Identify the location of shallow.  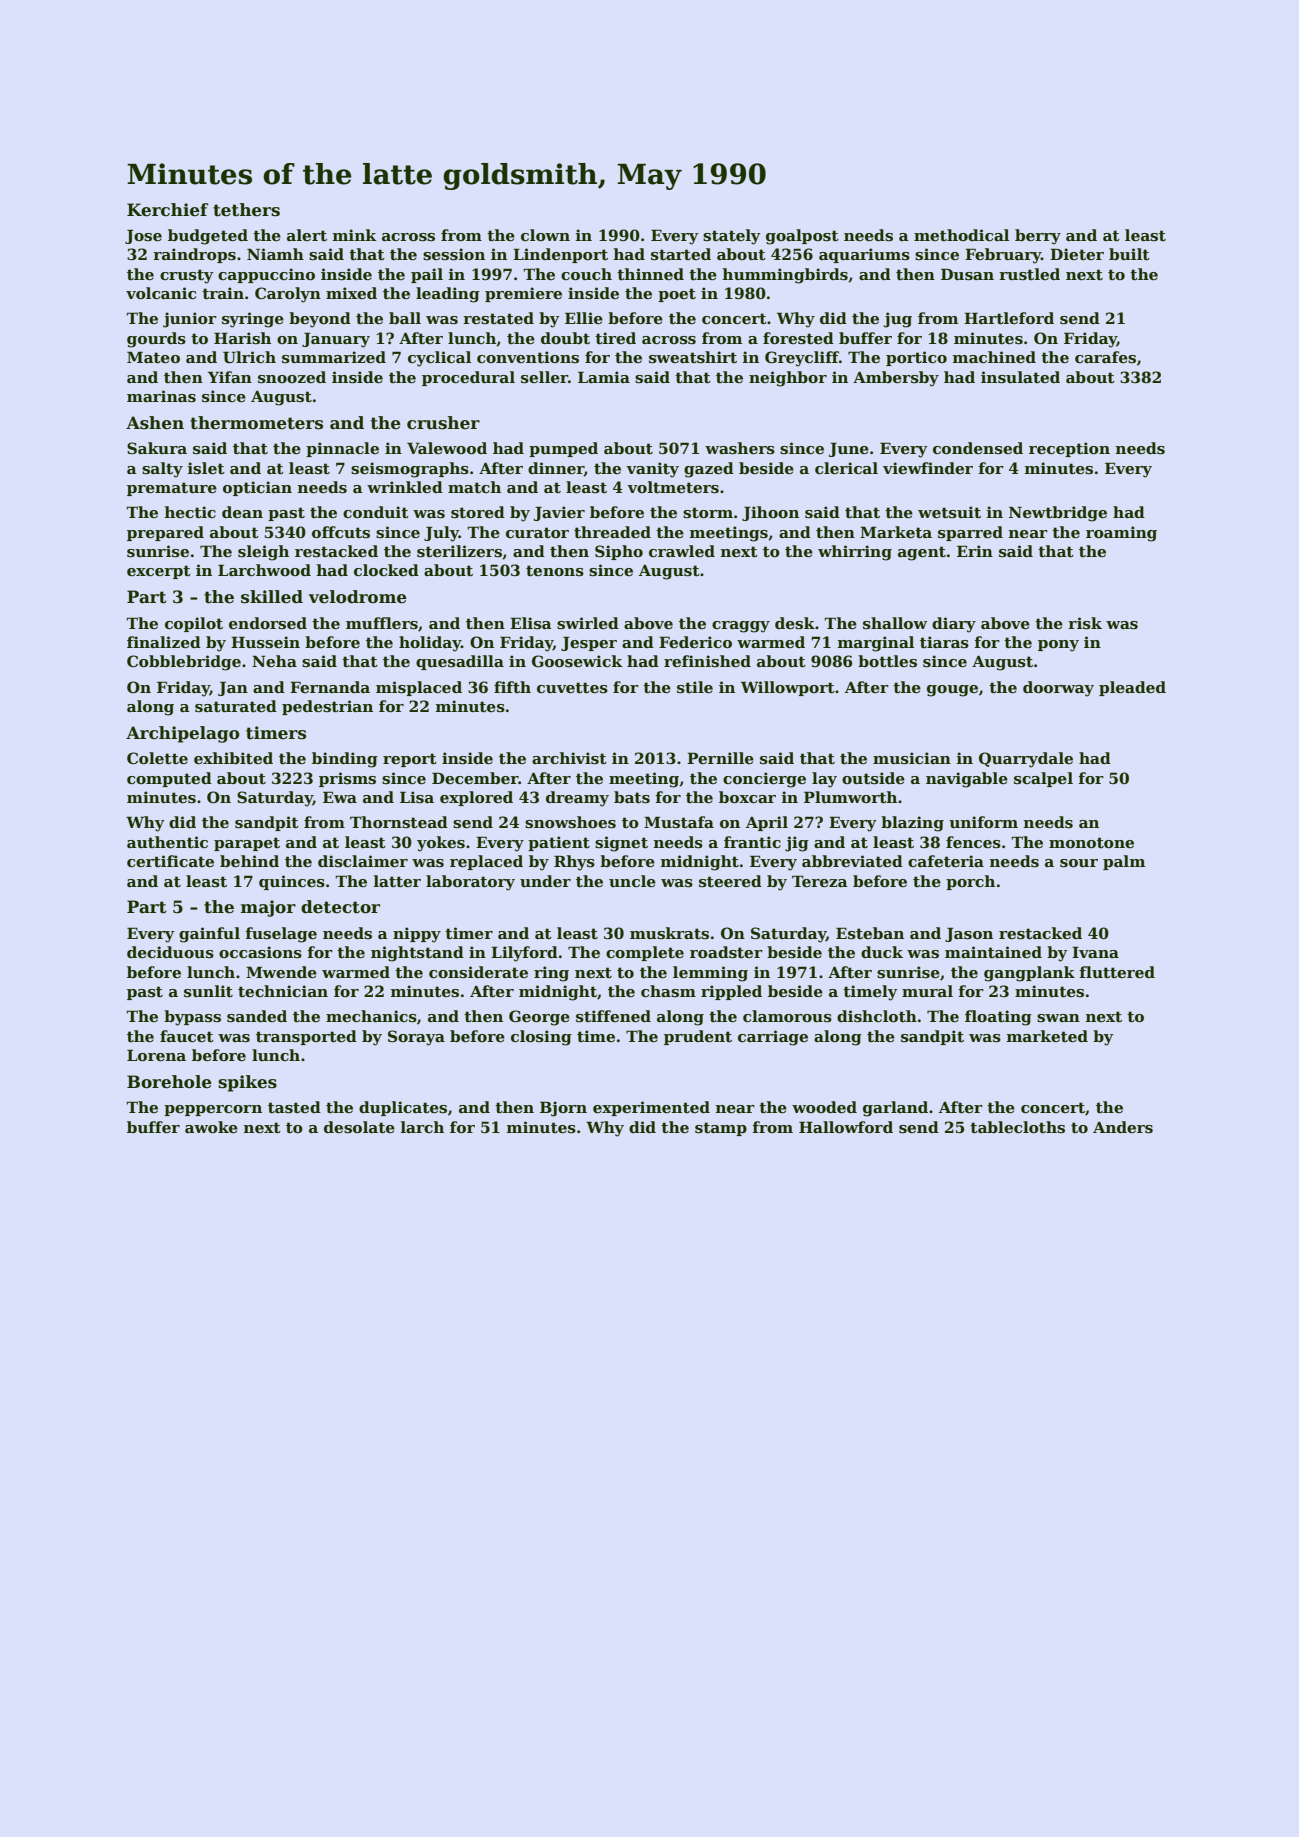
(895, 623).
